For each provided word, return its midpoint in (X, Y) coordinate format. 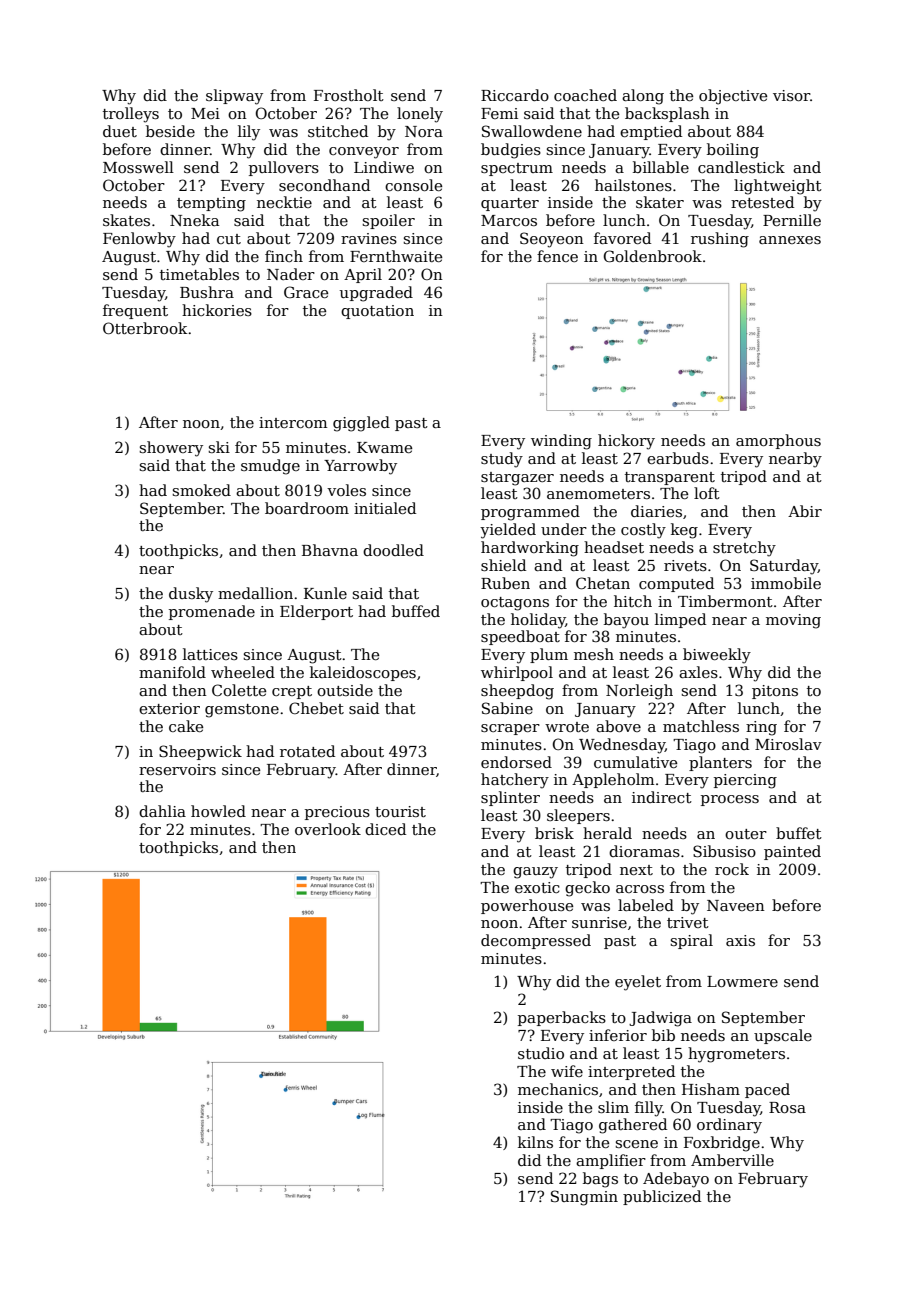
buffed (416, 611)
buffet (799, 833)
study (502, 460)
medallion (255, 593)
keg (684, 531)
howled (218, 811)
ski (219, 447)
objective (733, 97)
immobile (786, 583)
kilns (535, 1142)
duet (120, 131)
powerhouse (527, 906)
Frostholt (349, 95)
